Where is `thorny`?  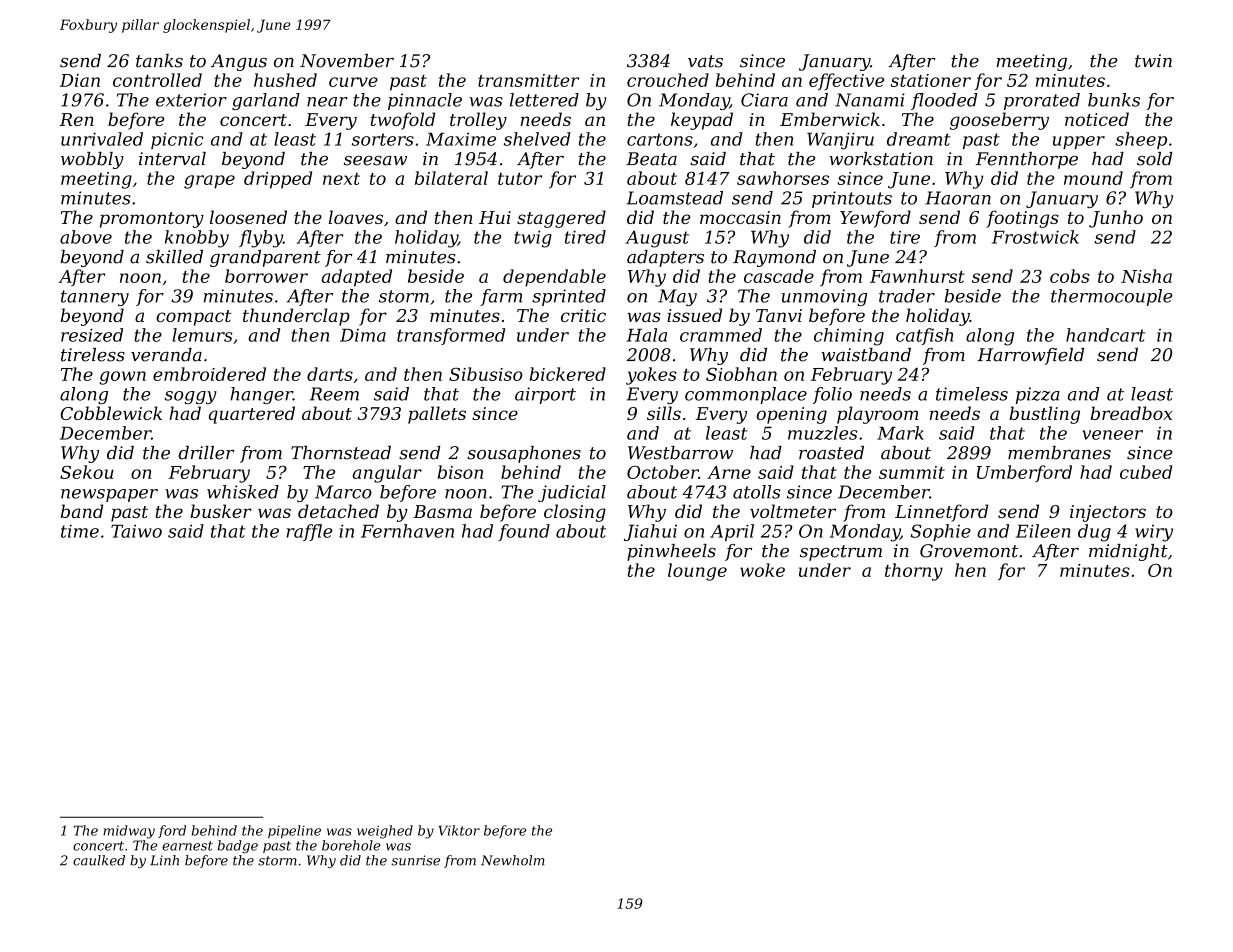 thorny is located at coordinates (914, 572).
